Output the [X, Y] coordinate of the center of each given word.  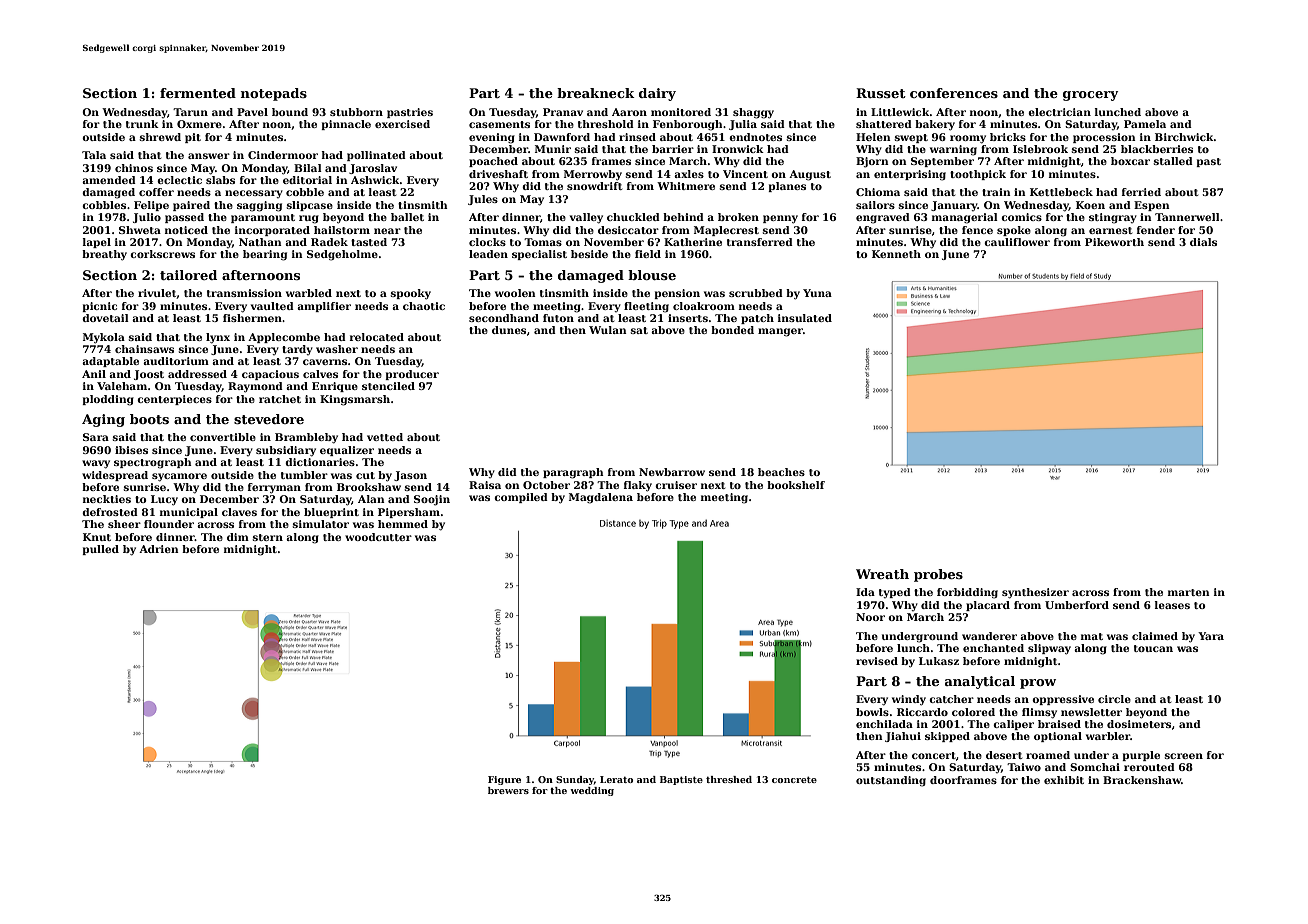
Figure [504, 780]
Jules [483, 200]
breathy [104, 255]
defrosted [110, 512]
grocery [1090, 96]
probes [938, 575]
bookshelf [796, 485]
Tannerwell [1187, 217]
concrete [794, 780]
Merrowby [593, 175]
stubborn [356, 112]
